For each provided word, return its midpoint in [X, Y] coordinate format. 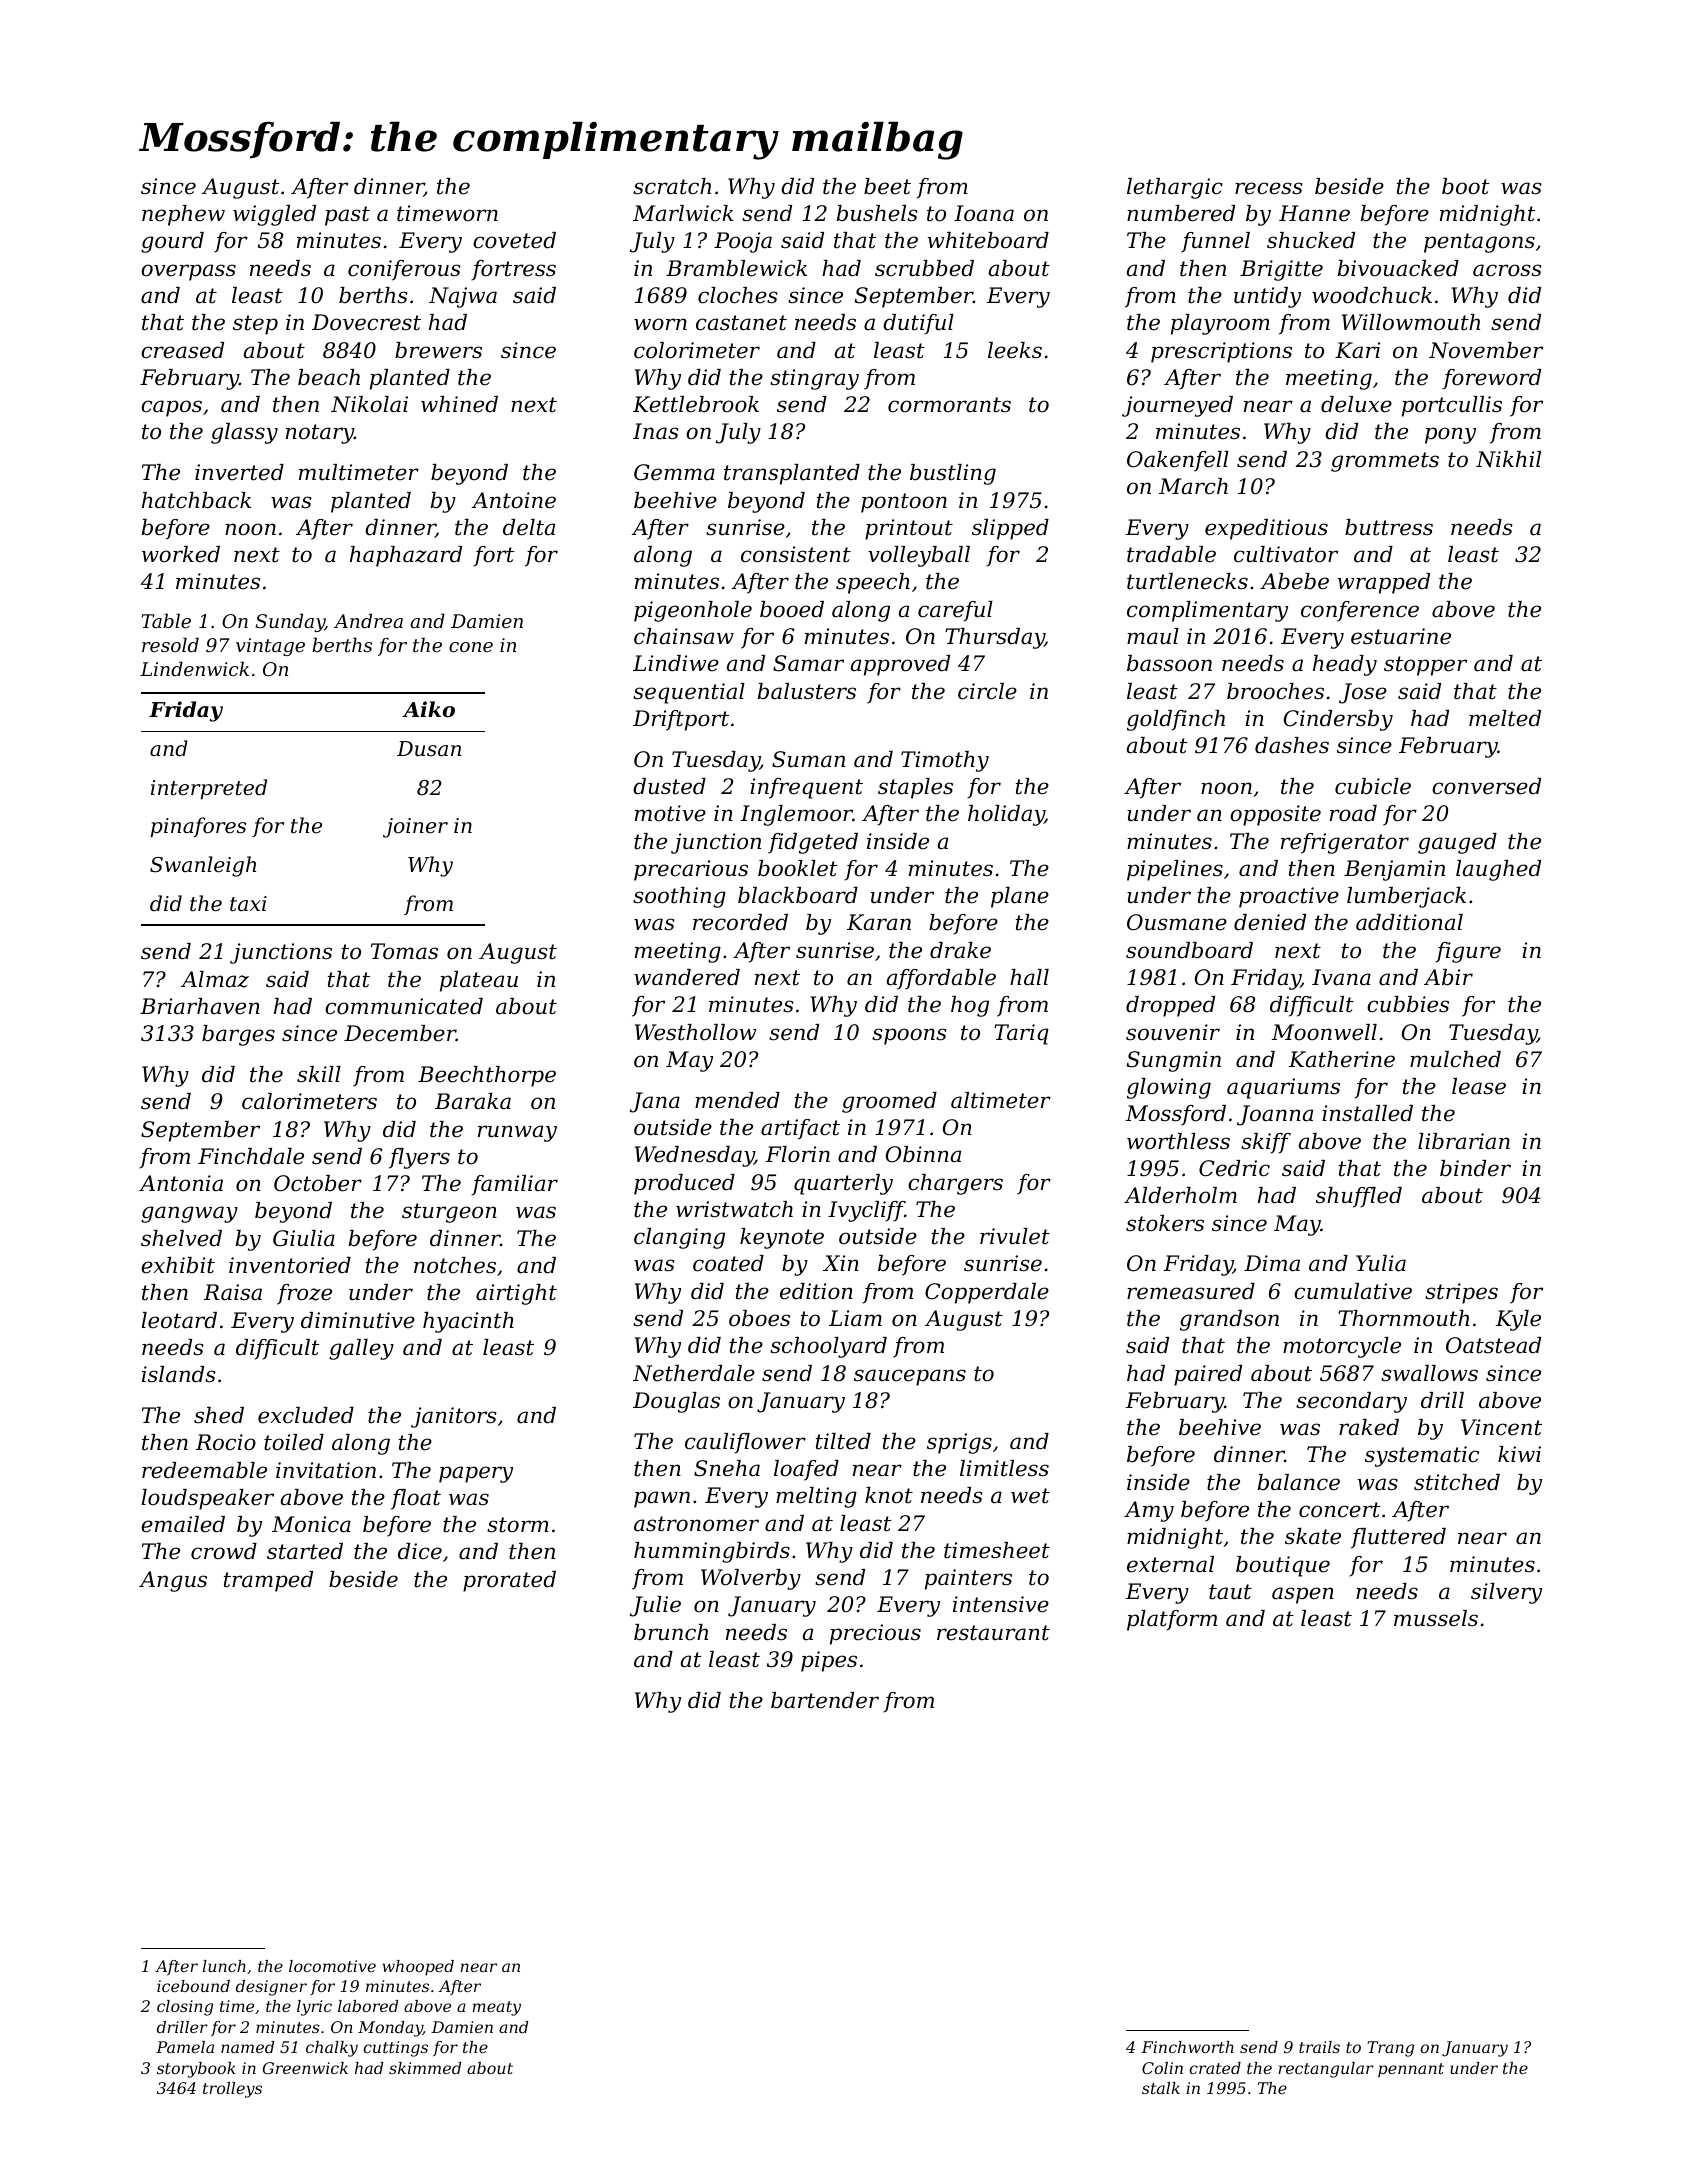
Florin [798, 1154]
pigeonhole [693, 611]
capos [171, 408]
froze [304, 1294]
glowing [1169, 1088]
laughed [1498, 870]
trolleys [232, 2090]
